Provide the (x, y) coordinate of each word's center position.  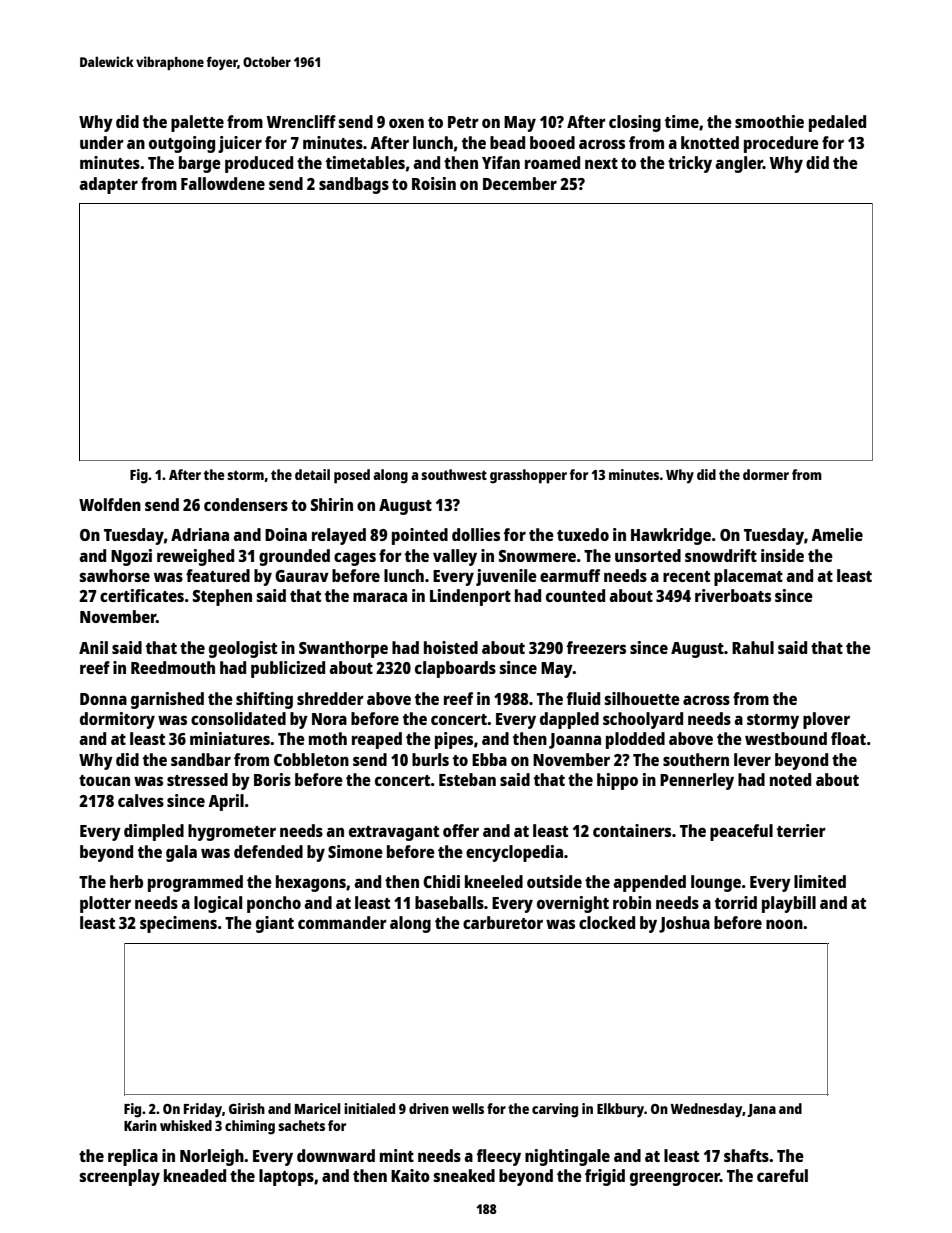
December (520, 183)
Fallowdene (223, 183)
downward (336, 1155)
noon (784, 924)
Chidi (441, 881)
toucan (104, 780)
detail (312, 474)
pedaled (837, 123)
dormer (766, 474)
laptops (286, 1177)
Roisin (434, 183)
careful (782, 1175)
